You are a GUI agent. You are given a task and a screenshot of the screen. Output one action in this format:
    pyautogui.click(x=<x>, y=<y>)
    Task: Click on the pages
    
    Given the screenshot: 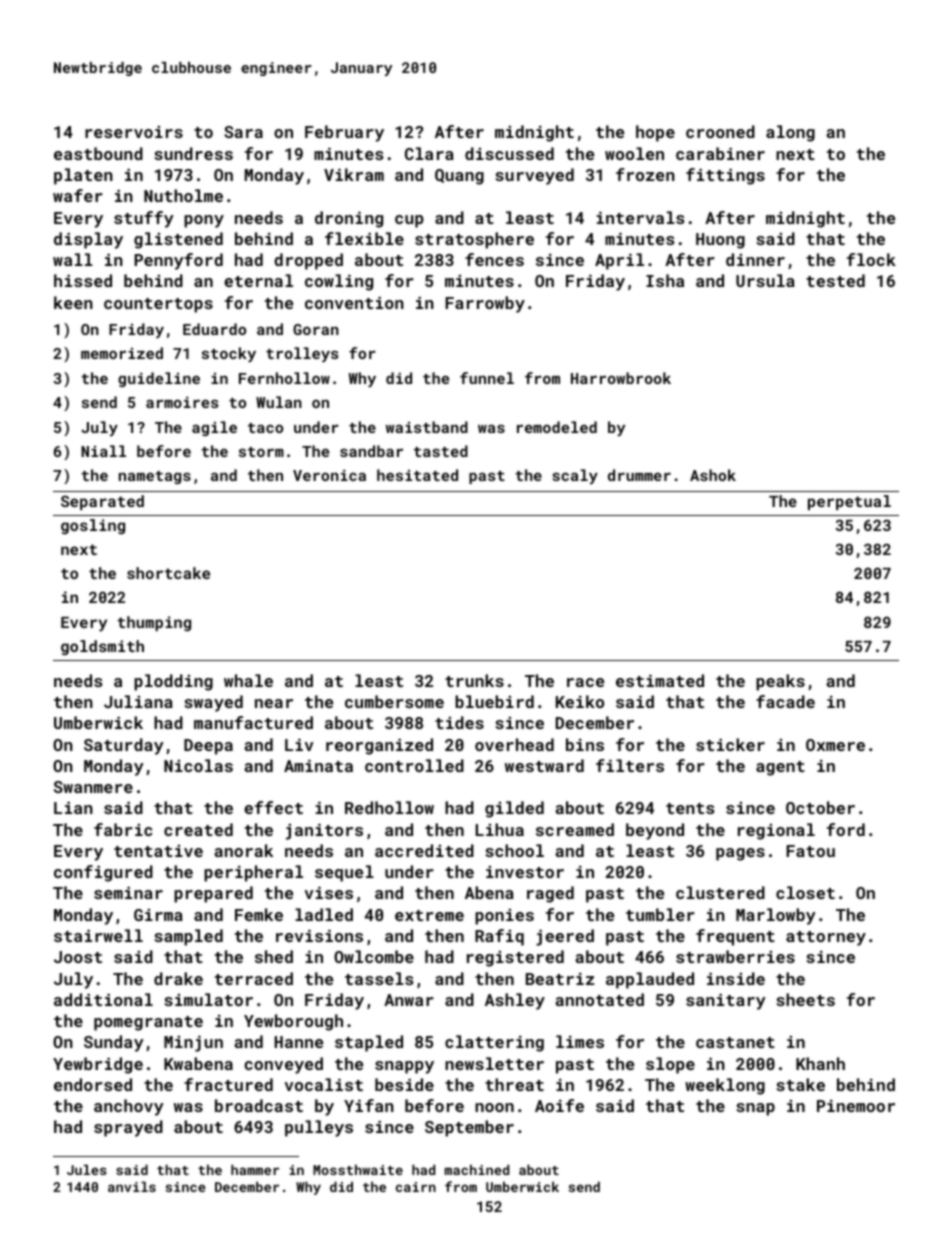 What is the action you would take?
    pyautogui.click(x=740, y=854)
